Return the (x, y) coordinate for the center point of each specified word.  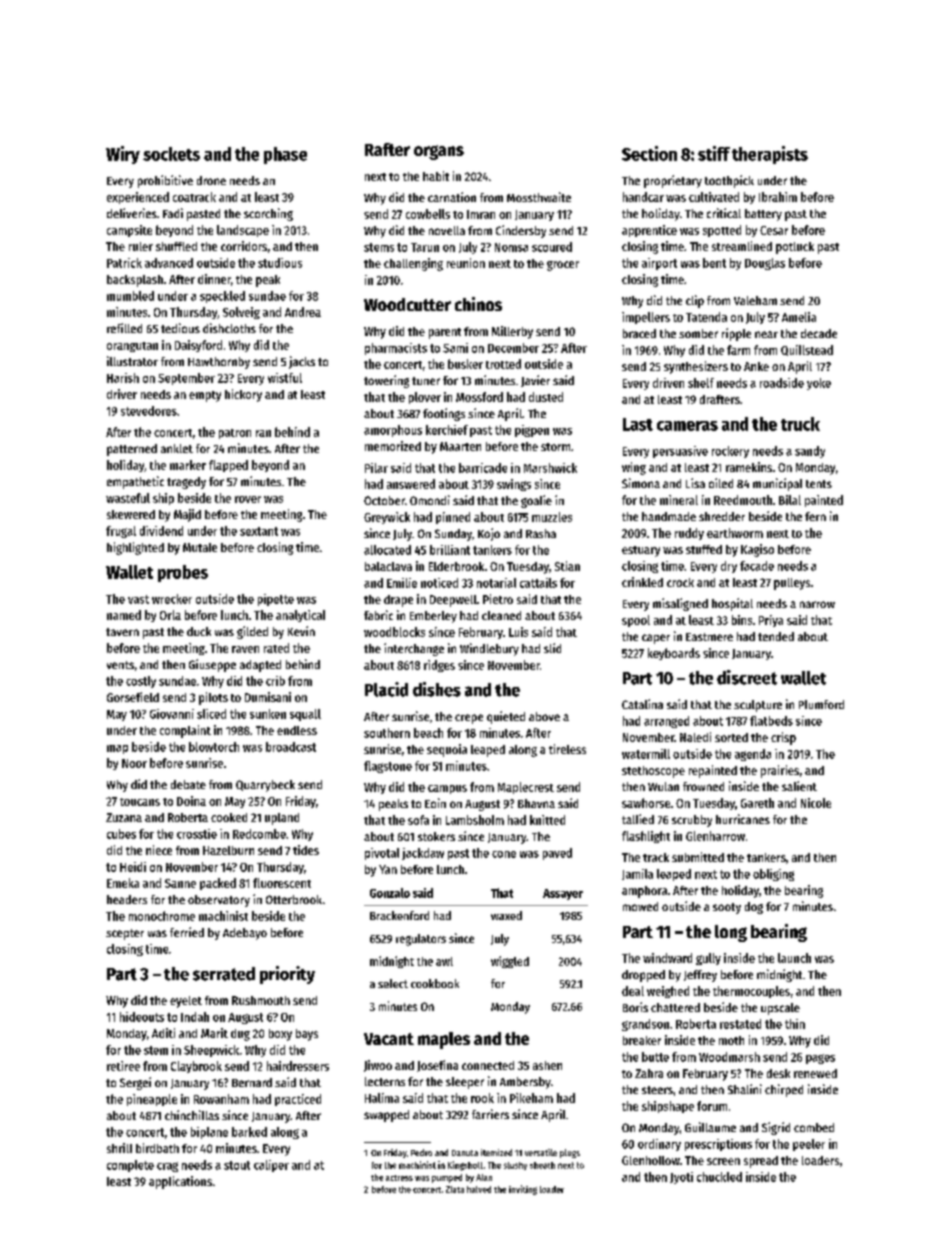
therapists (770, 155)
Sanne (180, 883)
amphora (644, 892)
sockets (171, 154)
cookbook (435, 983)
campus (447, 789)
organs (439, 152)
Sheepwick (211, 1051)
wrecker (172, 599)
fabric (378, 615)
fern (815, 516)
